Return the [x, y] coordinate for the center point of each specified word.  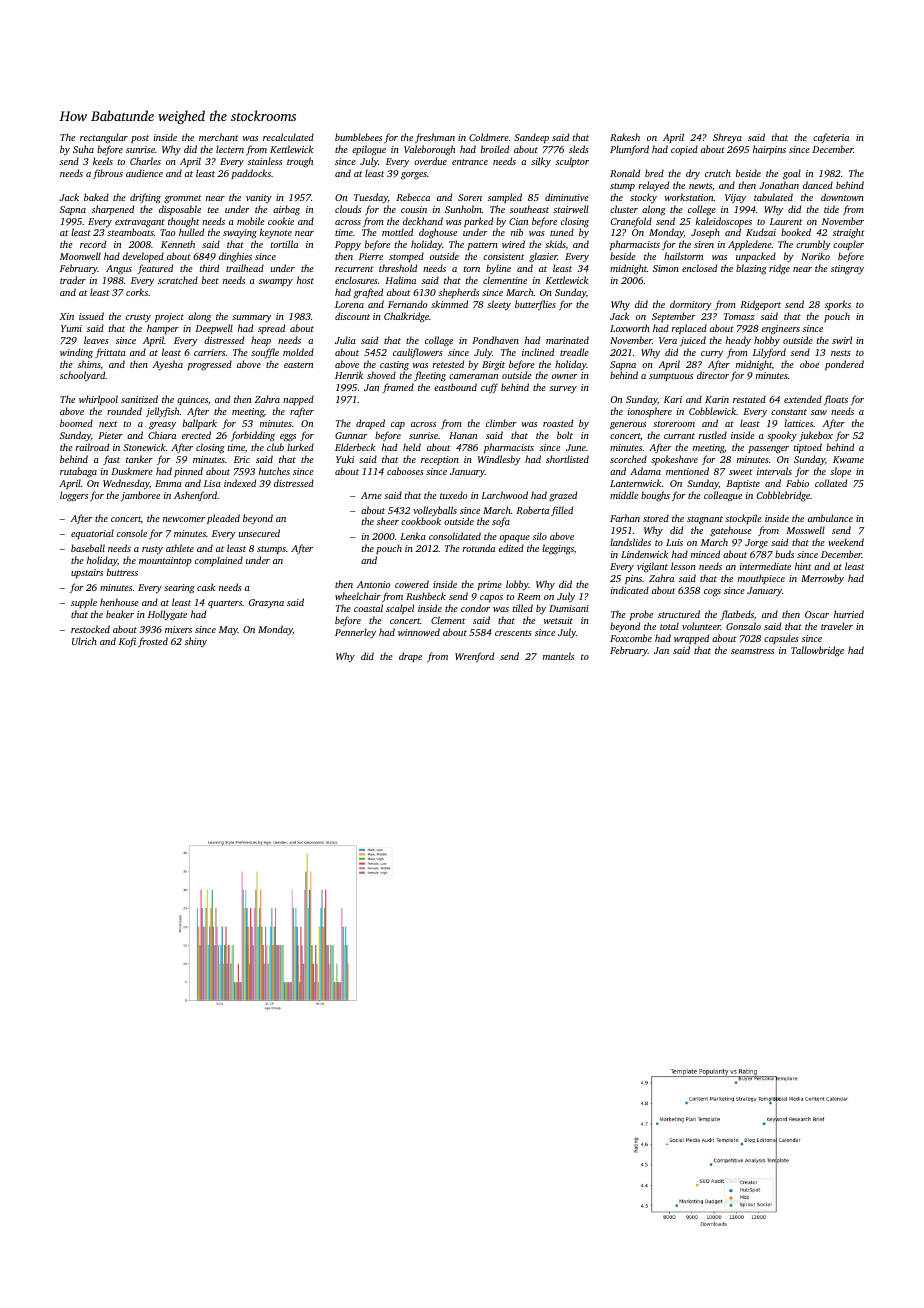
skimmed [449, 304]
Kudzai [761, 232]
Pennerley [355, 633]
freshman [435, 138]
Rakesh [625, 137]
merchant [218, 137]
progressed [209, 365]
